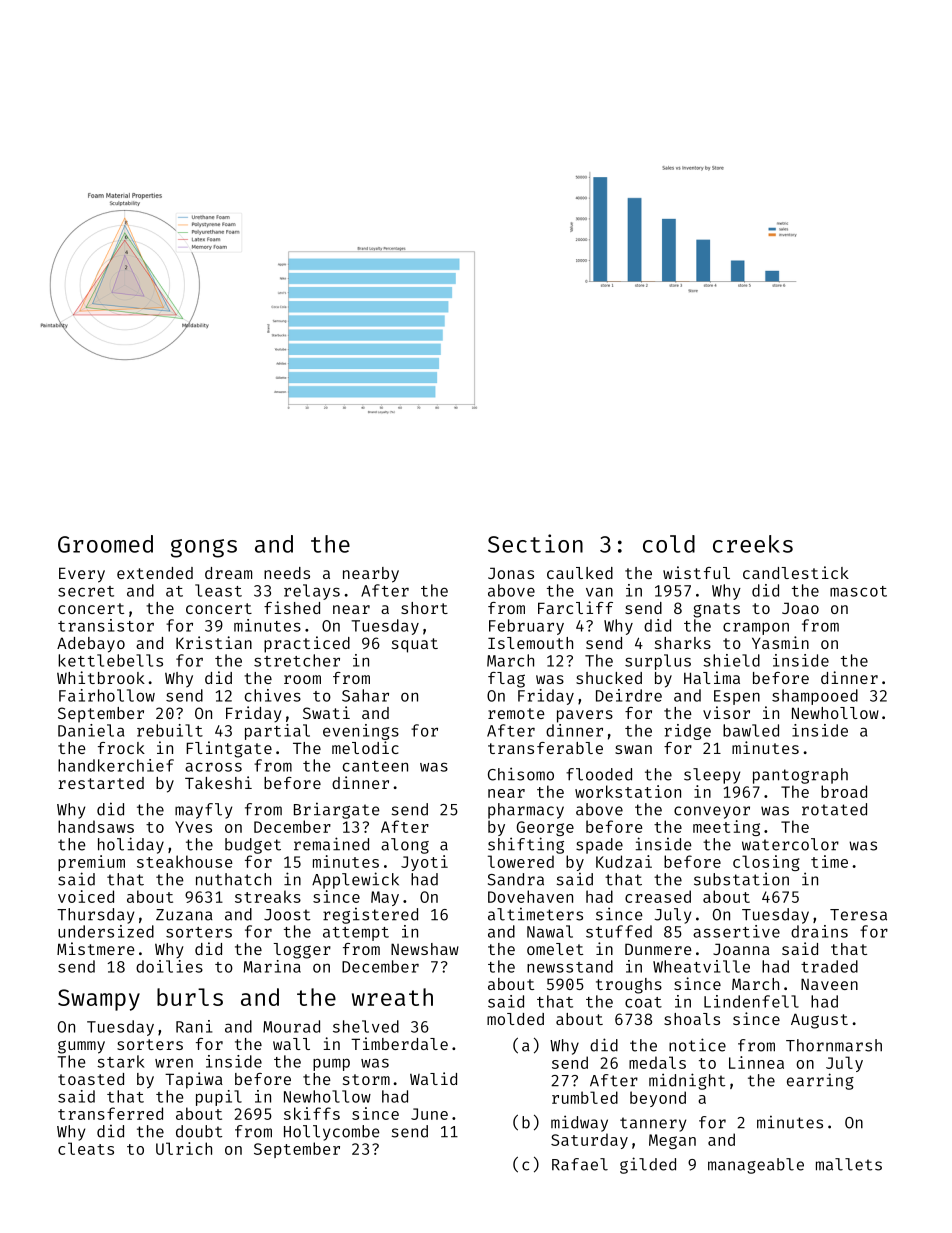 This page has width=952, height=1233. Describe the element at coordinates (687, 732) in the page. I see `ridge` at that location.
